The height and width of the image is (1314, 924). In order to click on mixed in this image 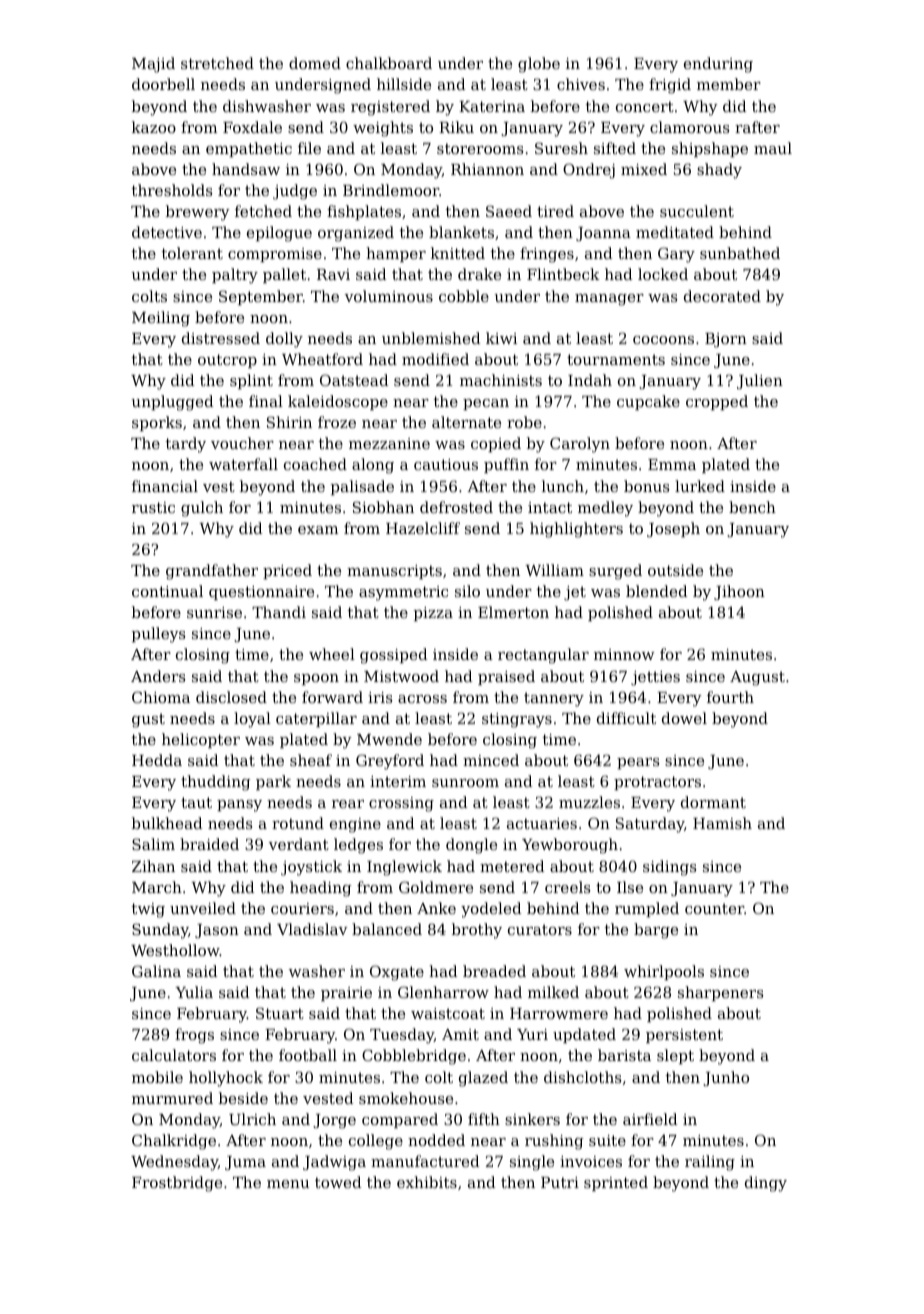, I will do `click(644, 169)`.
